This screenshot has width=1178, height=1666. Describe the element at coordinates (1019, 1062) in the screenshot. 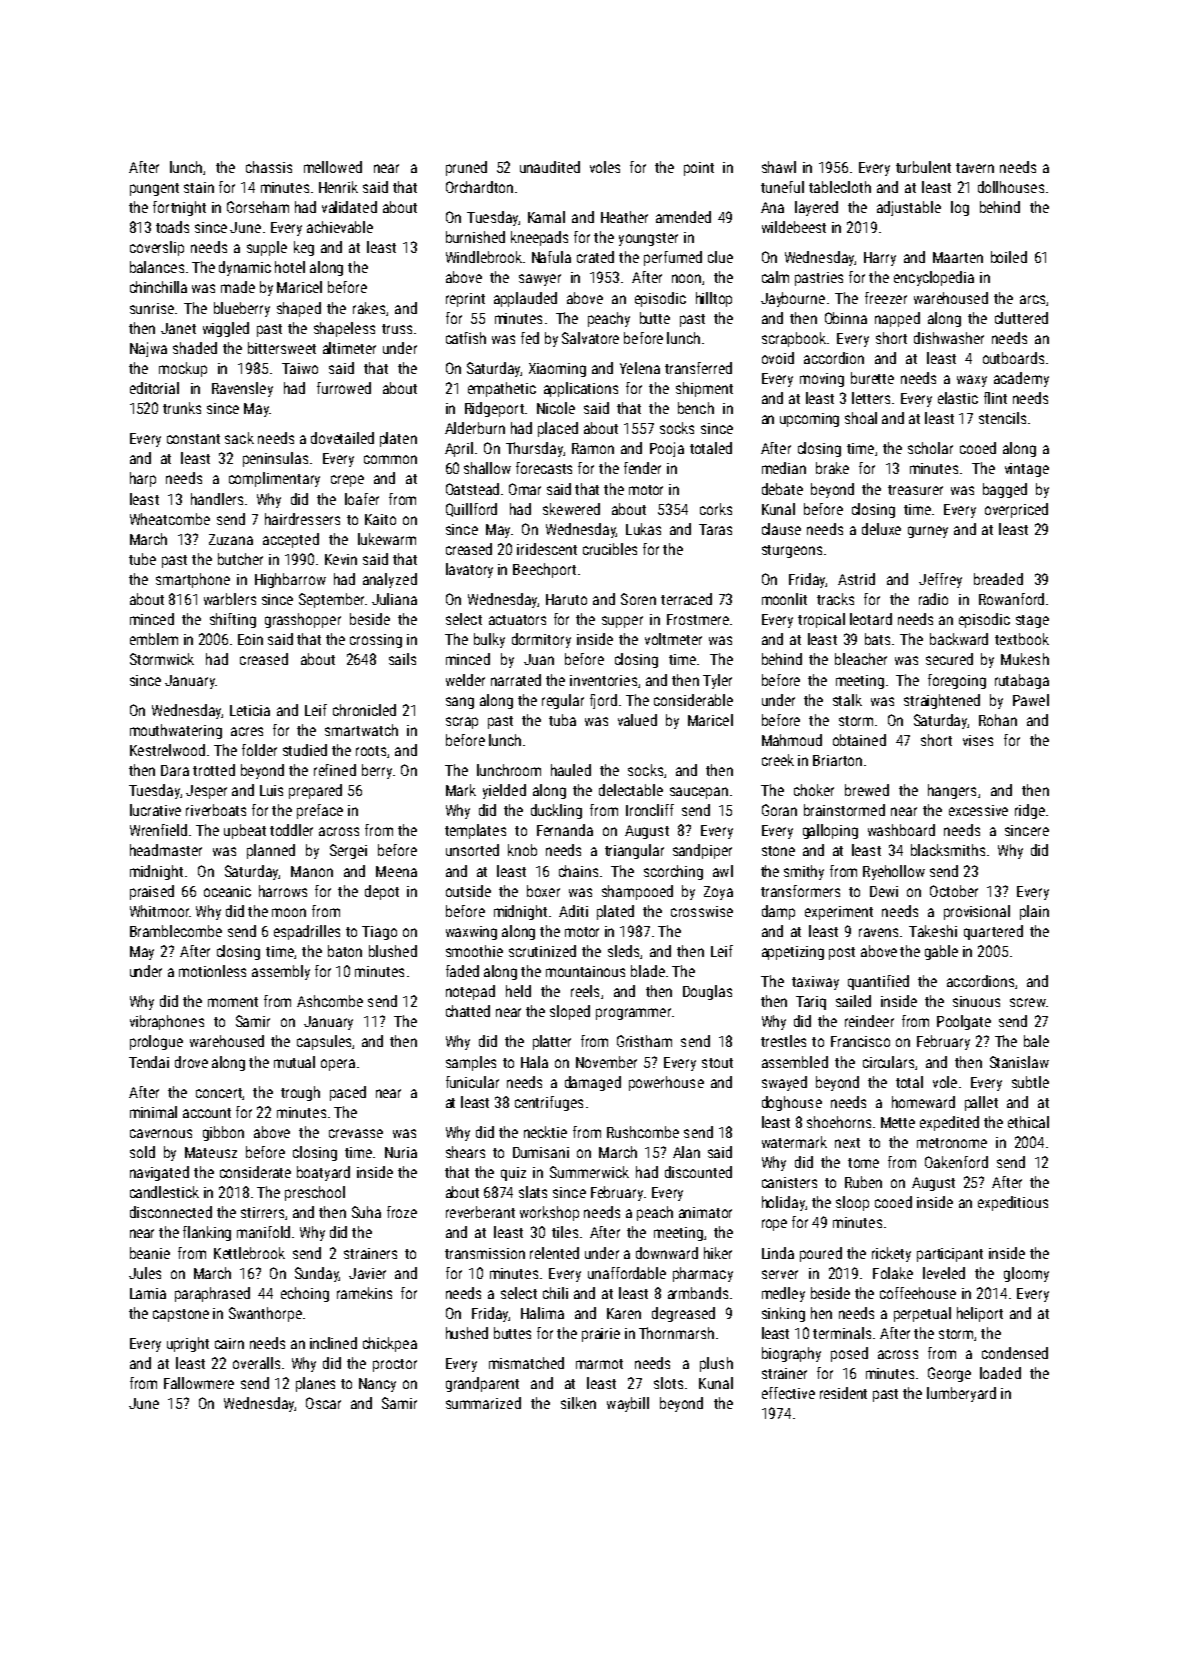

I see `Stanislaw` at that location.
